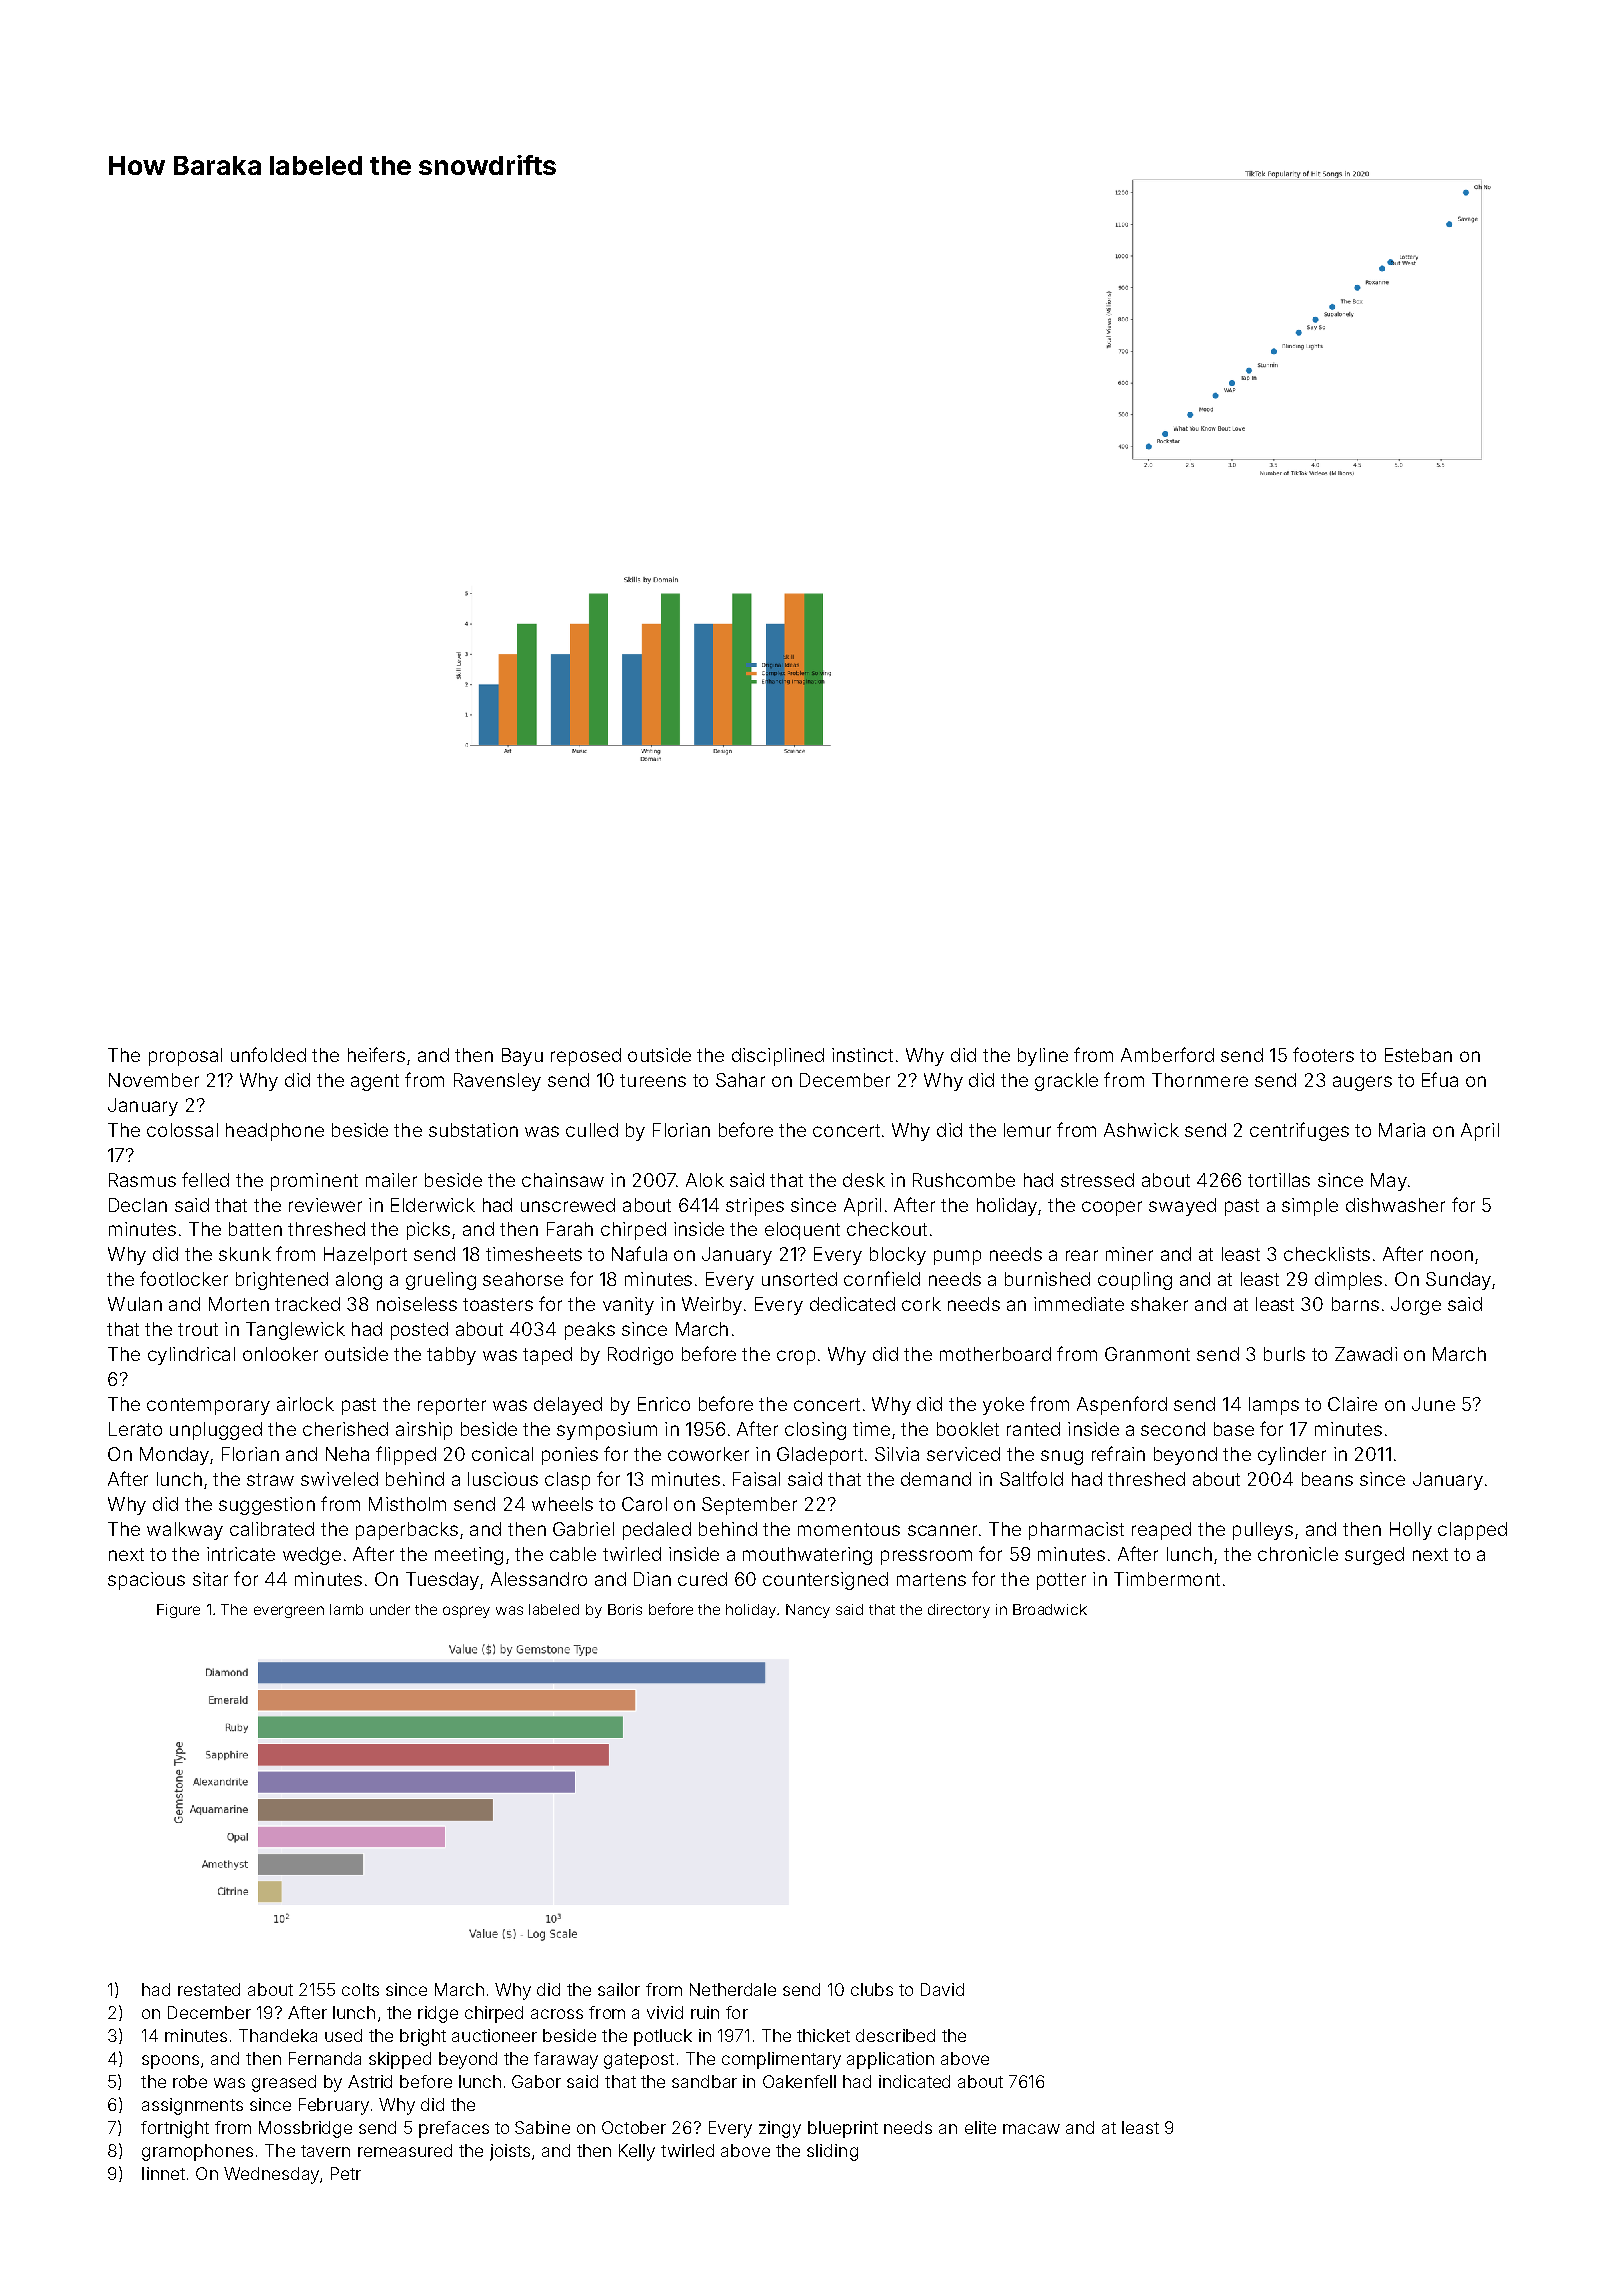 The image size is (1620, 2292). I want to click on reposed, so click(586, 1057).
